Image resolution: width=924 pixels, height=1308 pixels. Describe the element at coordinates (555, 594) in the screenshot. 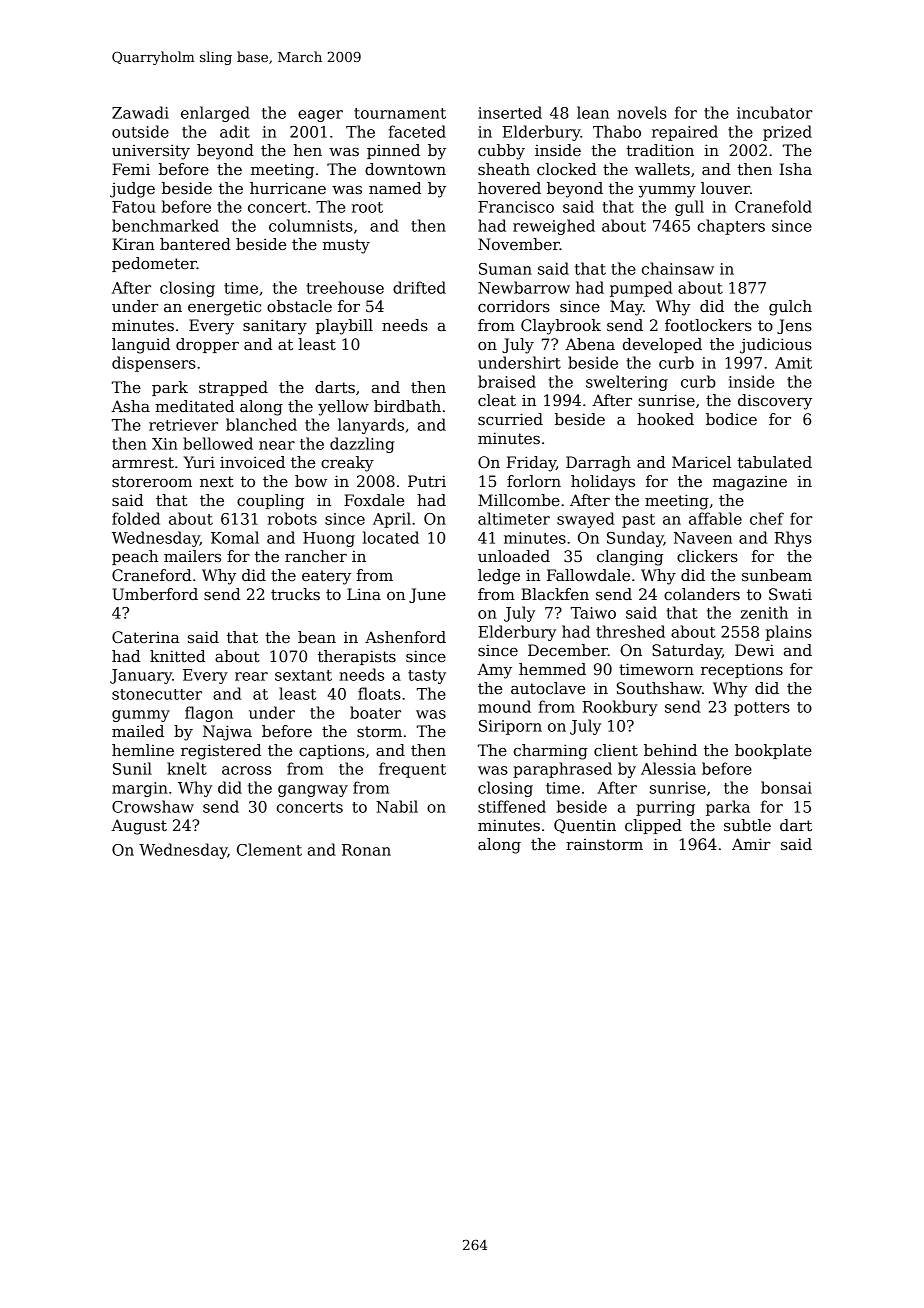

I see `Blackfen` at that location.
